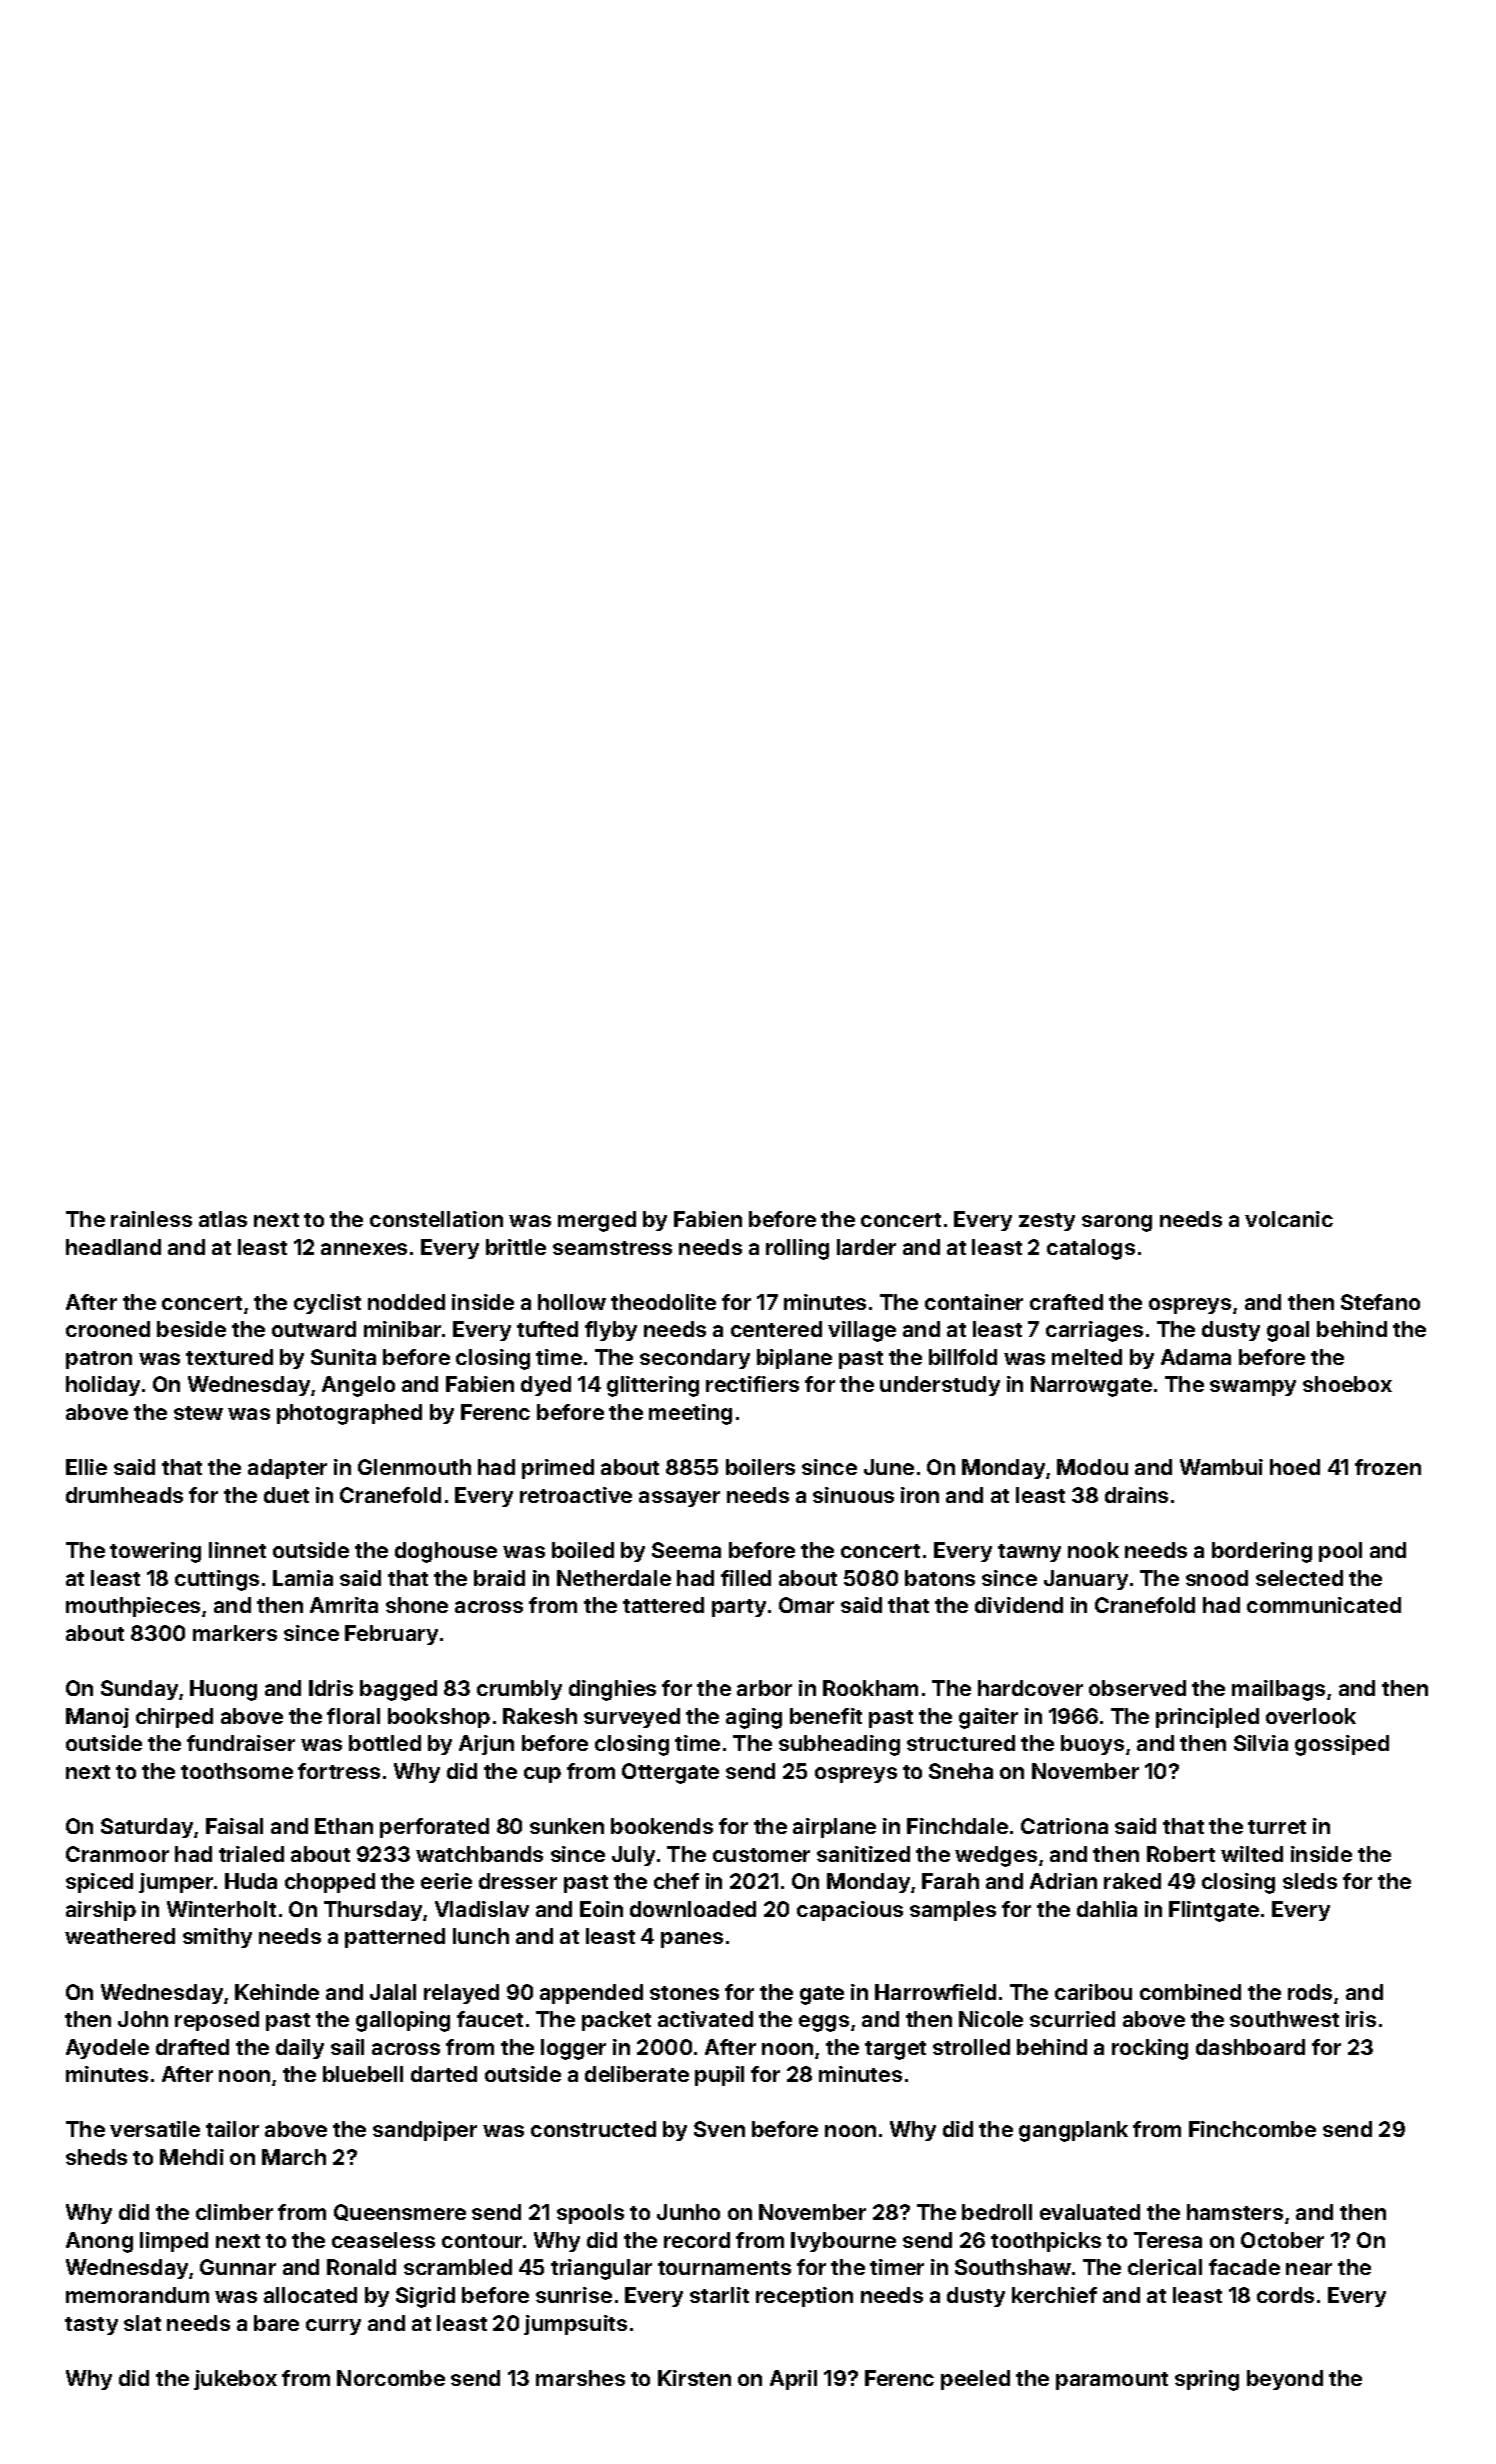 The width and height of the screenshot is (1496, 2464). I want to click on Angelo, so click(358, 1386).
